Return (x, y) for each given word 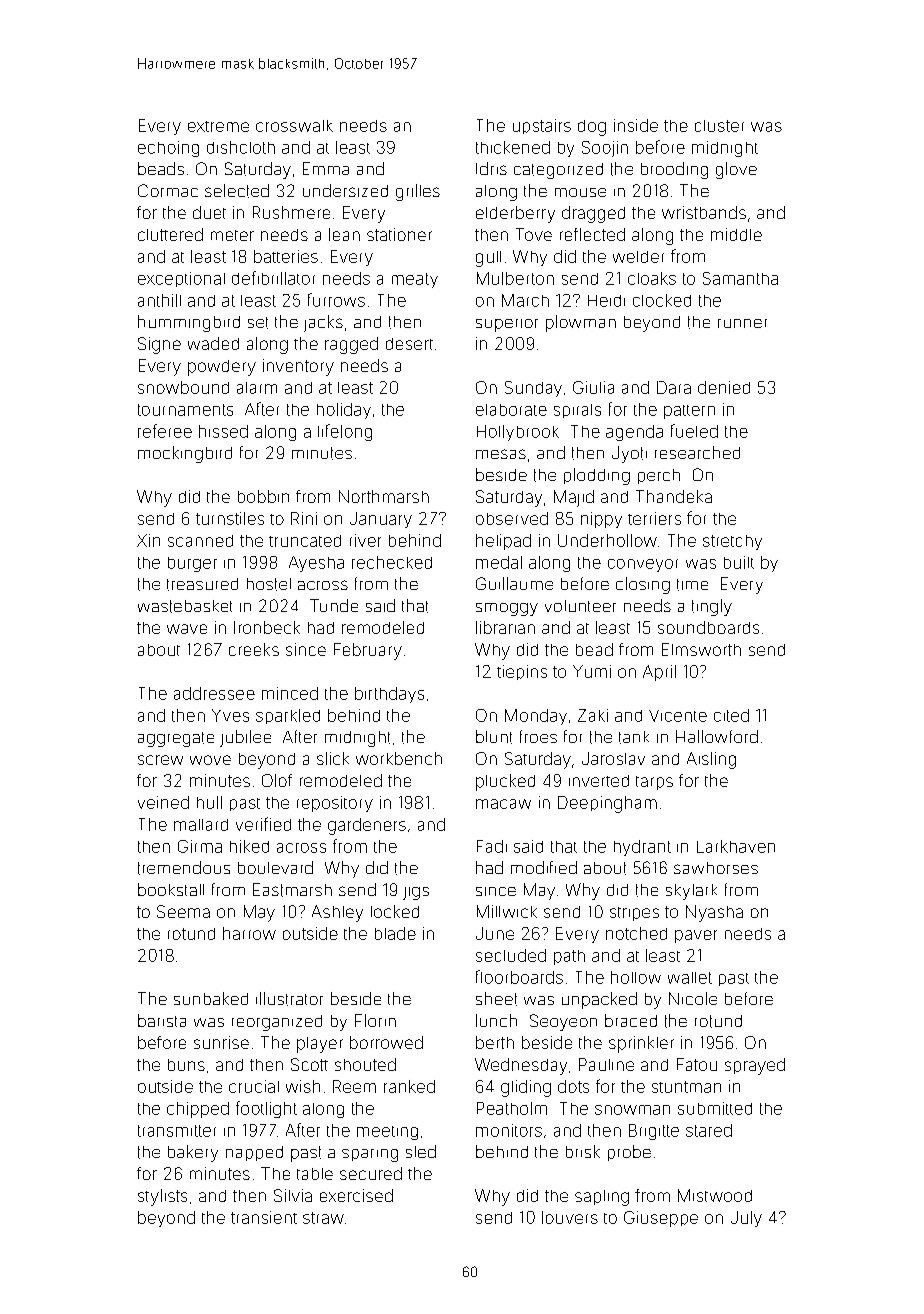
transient (264, 1217)
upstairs (542, 126)
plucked (505, 782)
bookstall (171, 889)
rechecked (392, 562)
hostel (269, 584)
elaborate (511, 410)
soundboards (708, 627)
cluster (719, 126)
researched (697, 452)
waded (213, 343)
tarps (654, 783)
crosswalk (294, 126)
